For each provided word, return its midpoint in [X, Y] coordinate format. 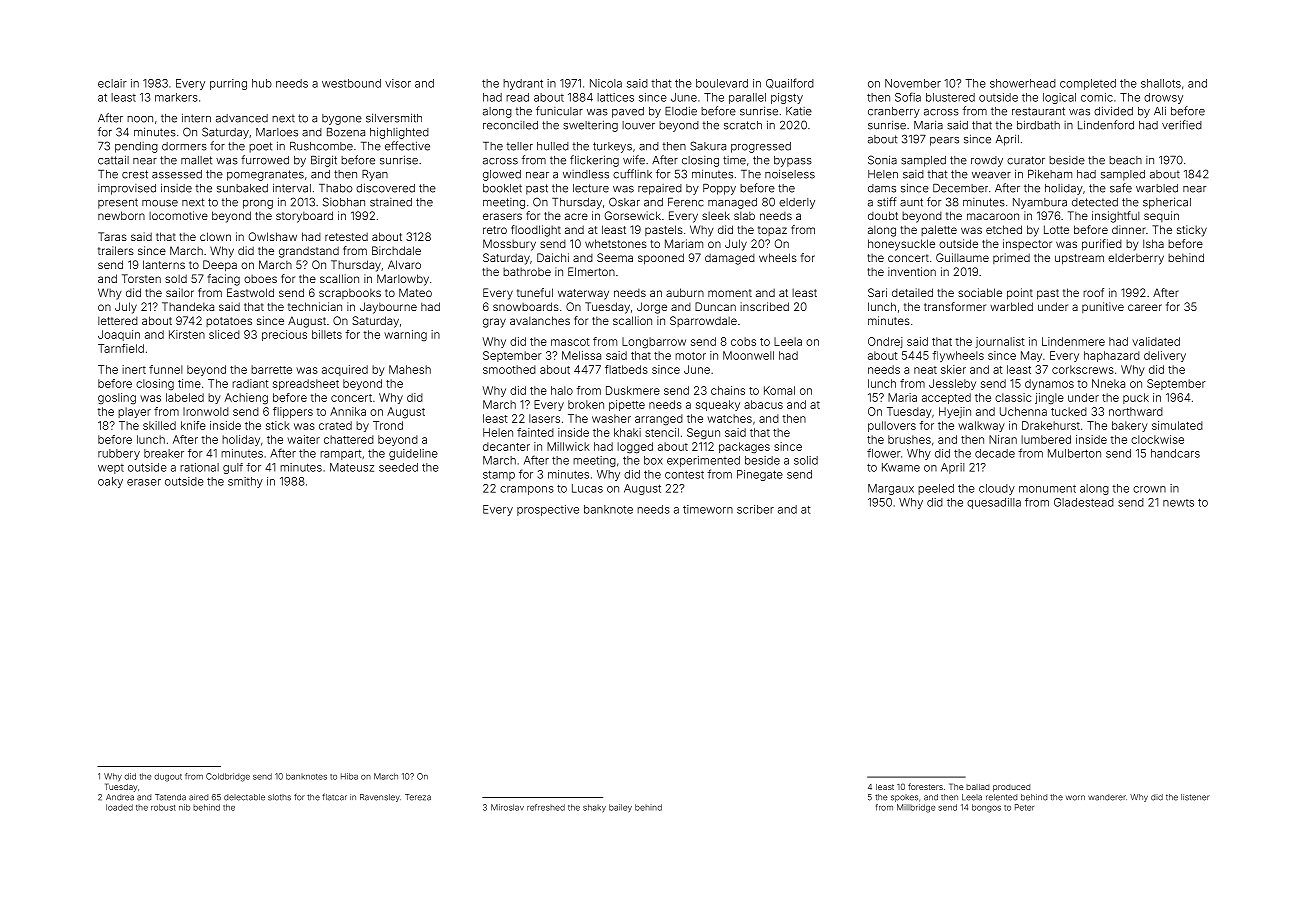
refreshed [546, 807]
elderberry [1136, 259]
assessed [177, 174]
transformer [955, 306]
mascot [570, 342]
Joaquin [119, 335]
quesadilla [994, 503]
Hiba [349, 776]
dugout [168, 777]
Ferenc [686, 202]
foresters [925, 786]
